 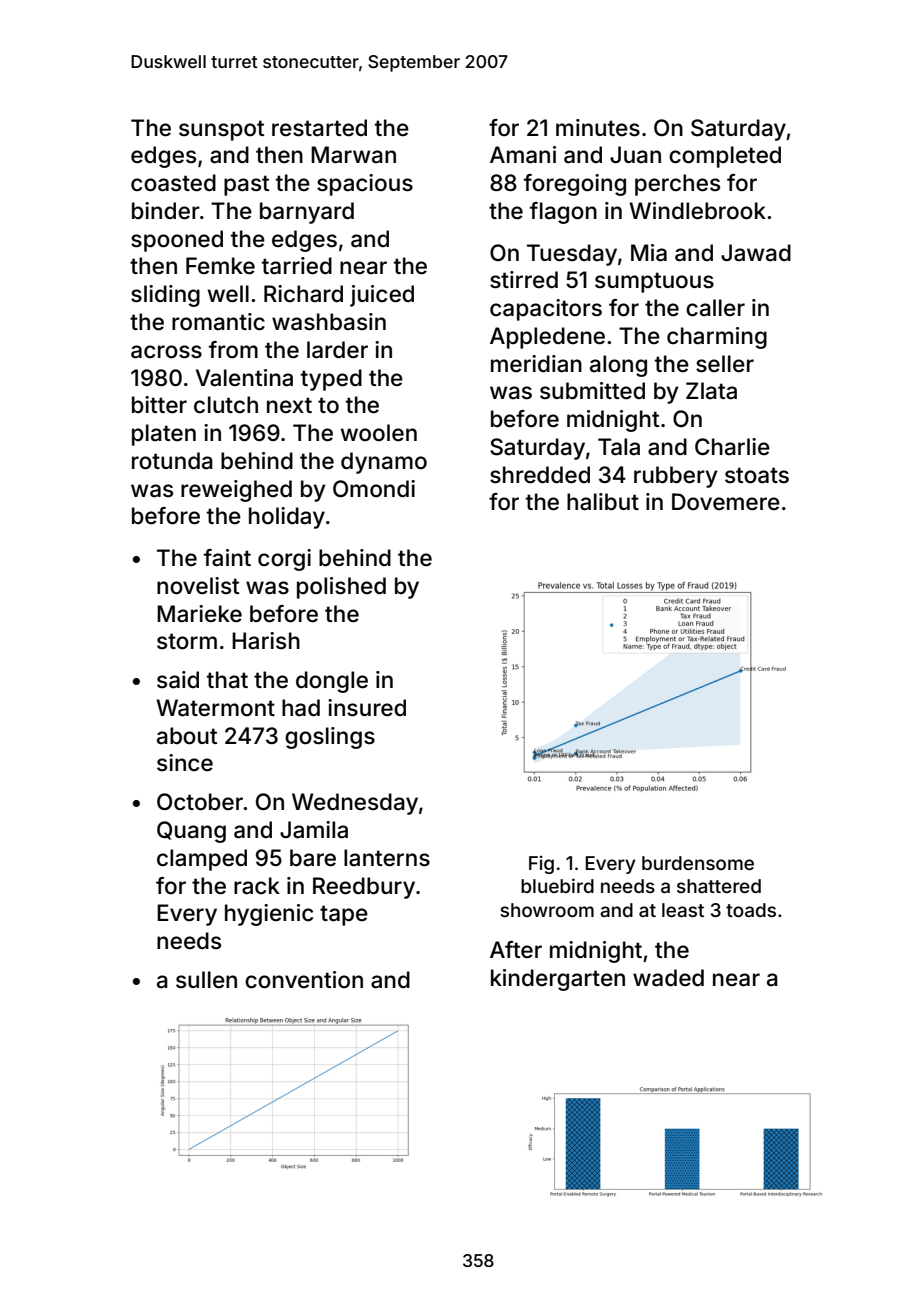 I want to click on lanterns, so click(x=387, y=858).
